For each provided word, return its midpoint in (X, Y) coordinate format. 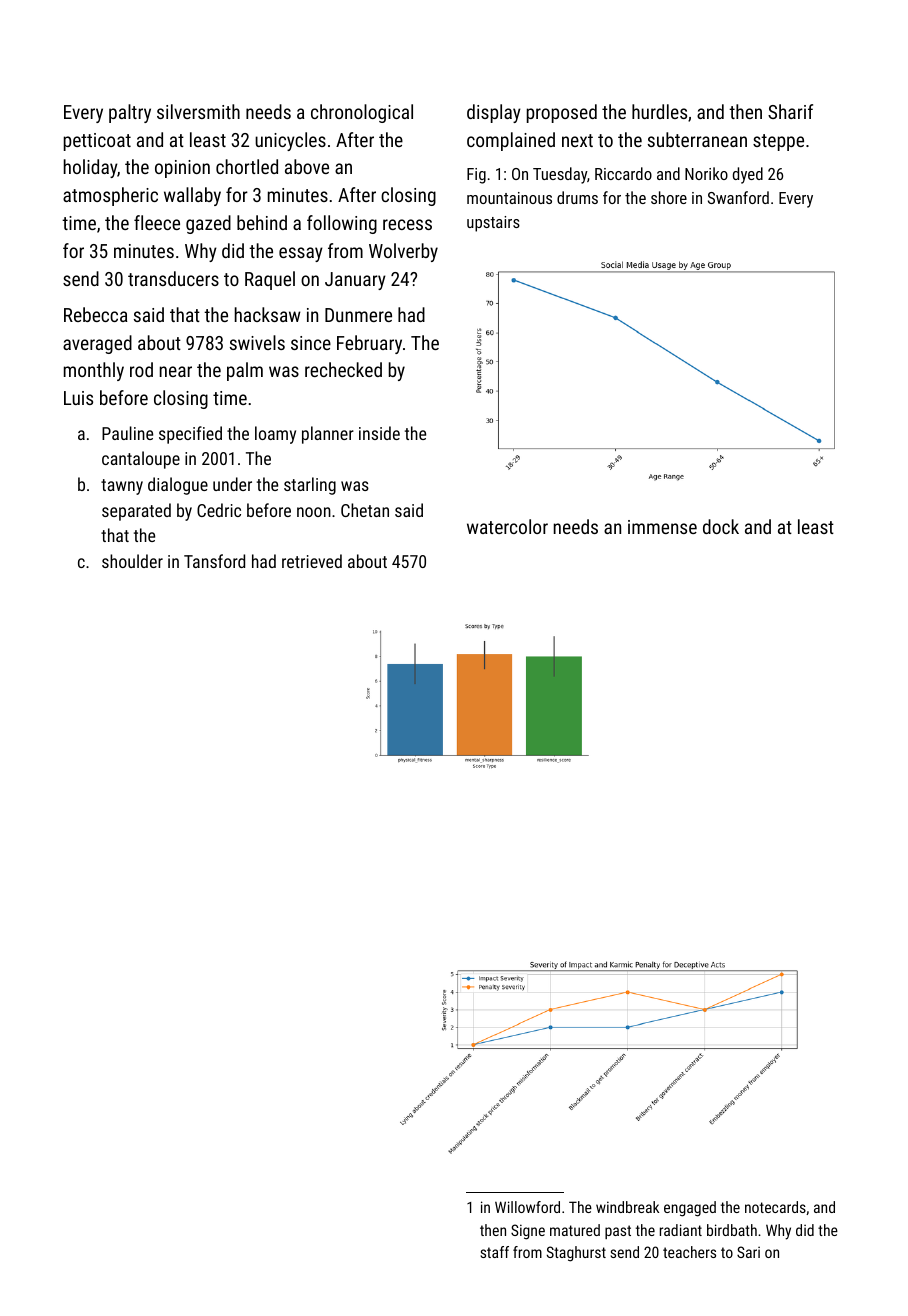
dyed (748, 175)
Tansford (214, 561)
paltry (130, 113)
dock (721, 526)
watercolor (507, 526)
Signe (528, 1232)
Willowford (527, 1207)
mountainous (509, 198)
